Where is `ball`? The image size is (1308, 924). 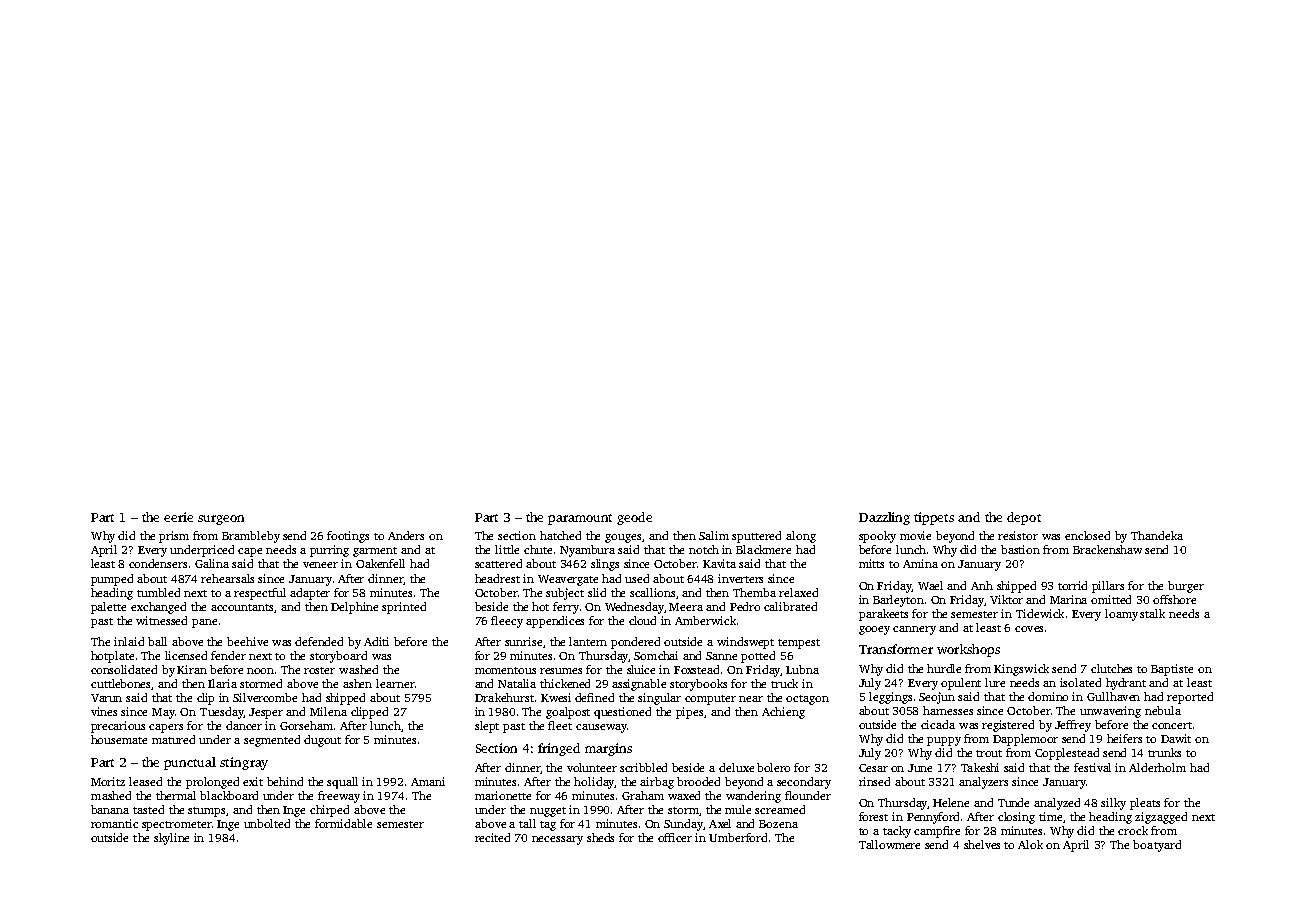
ball is located at coordinates (157, 641).
